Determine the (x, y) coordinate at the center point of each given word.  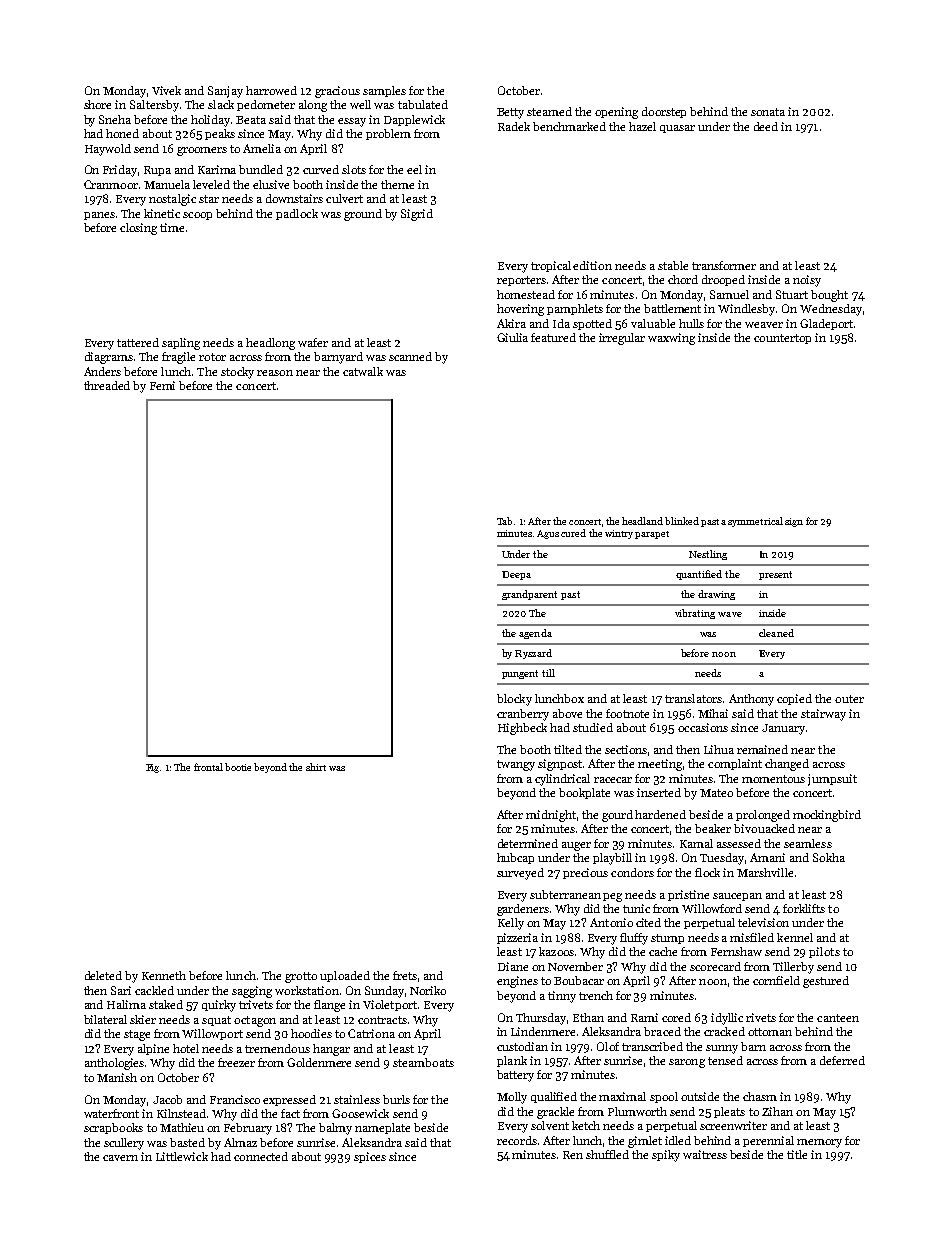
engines (517, 982)
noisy (807, 281)
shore (97, 104)
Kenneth (164, 975)
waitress (705, 1154)
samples (384, 91)
